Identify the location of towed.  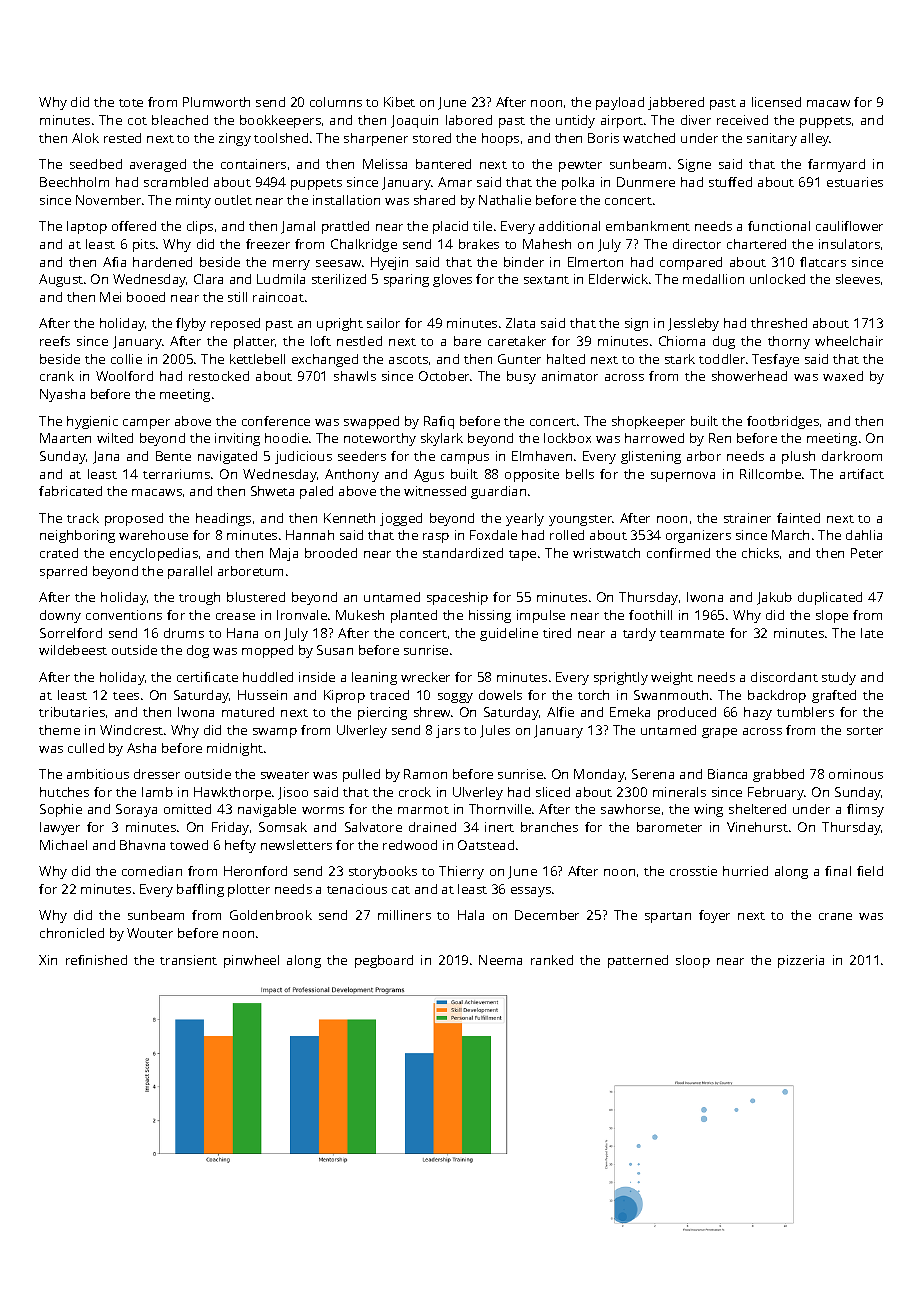
(189, 845).
